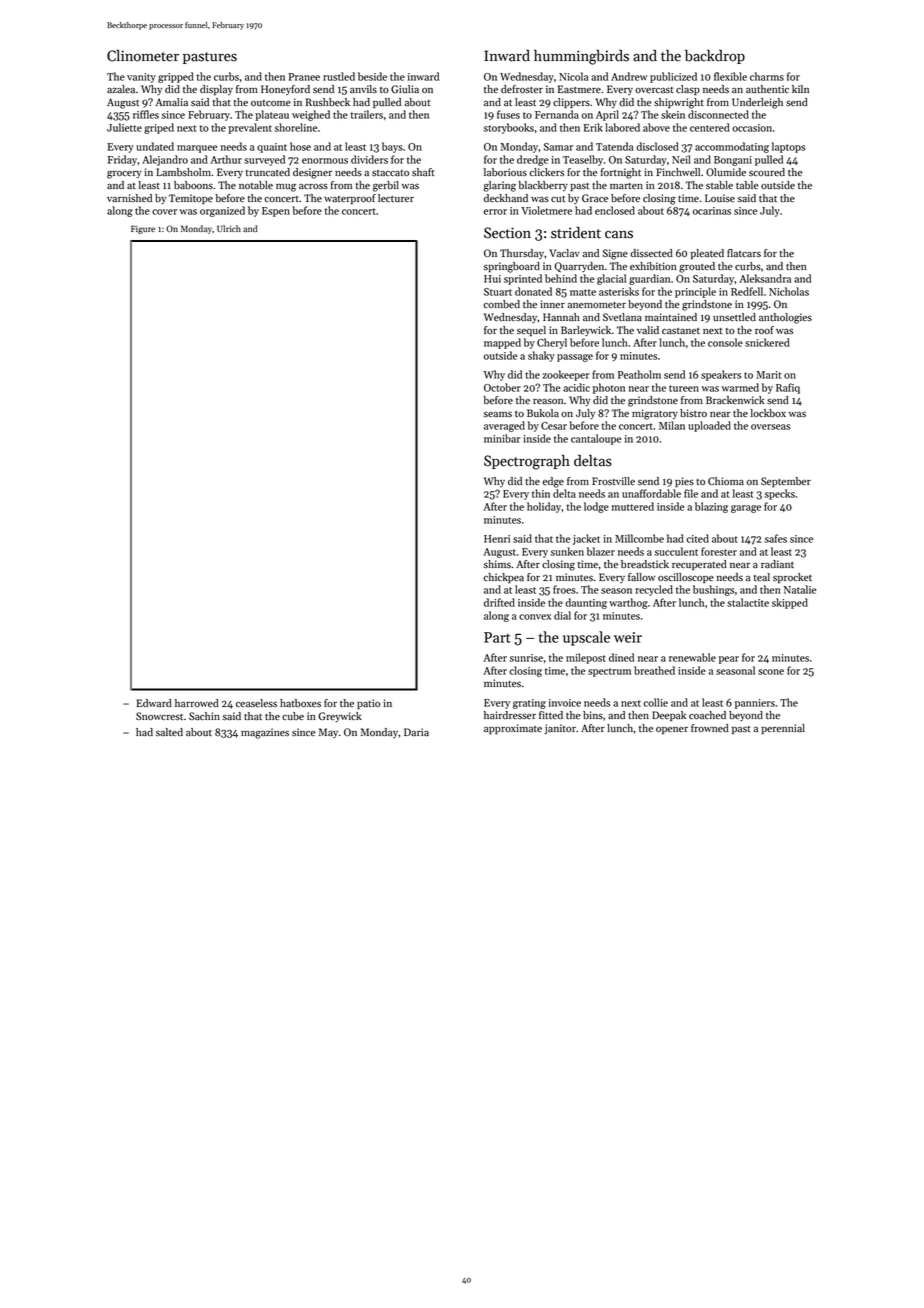 The width and height of the document is (924, 1308). Describe the element at coordinates (197, 703) in the document. I see `harrowed` at that location.
